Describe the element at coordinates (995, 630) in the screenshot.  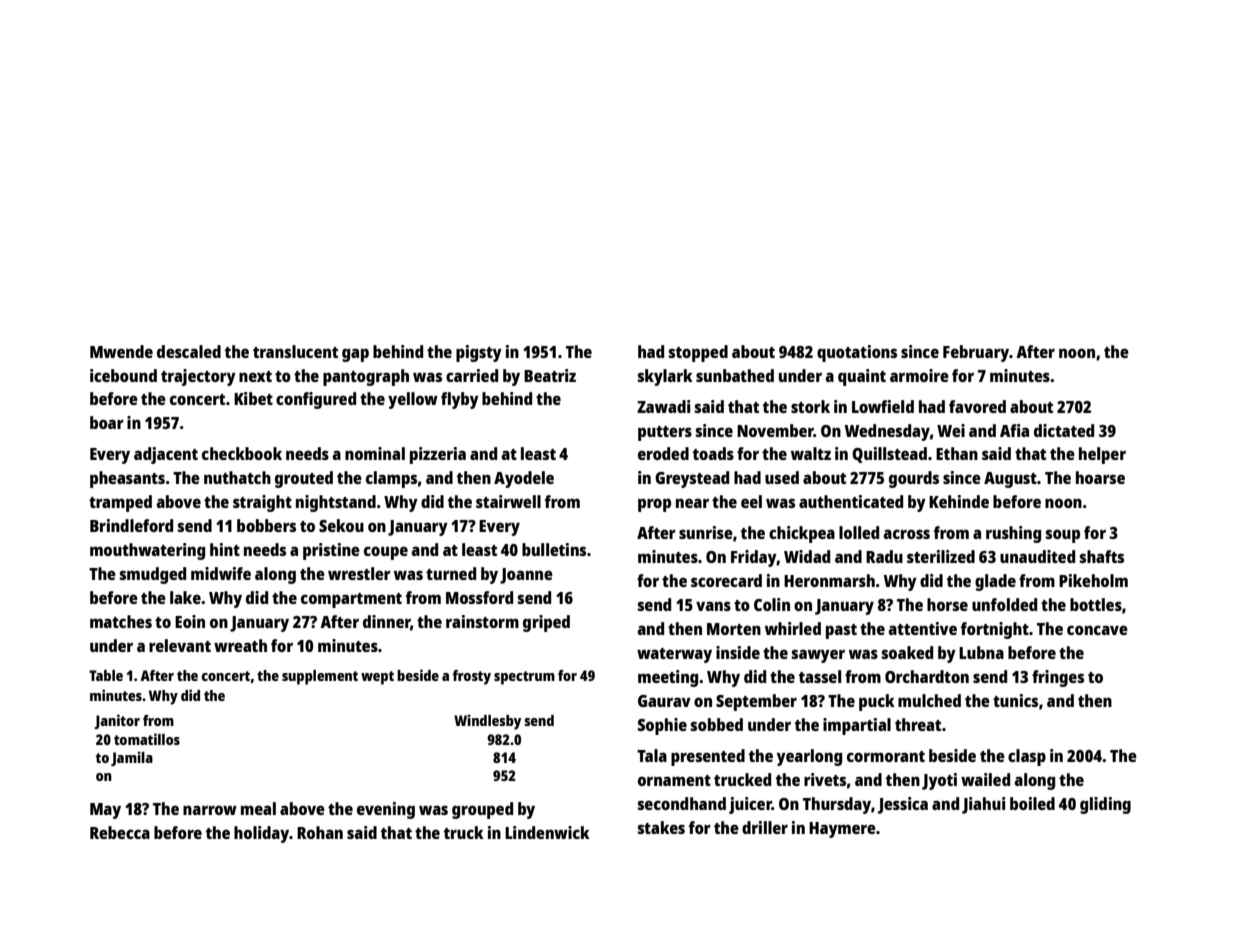
I see `fortnight` at that location.
